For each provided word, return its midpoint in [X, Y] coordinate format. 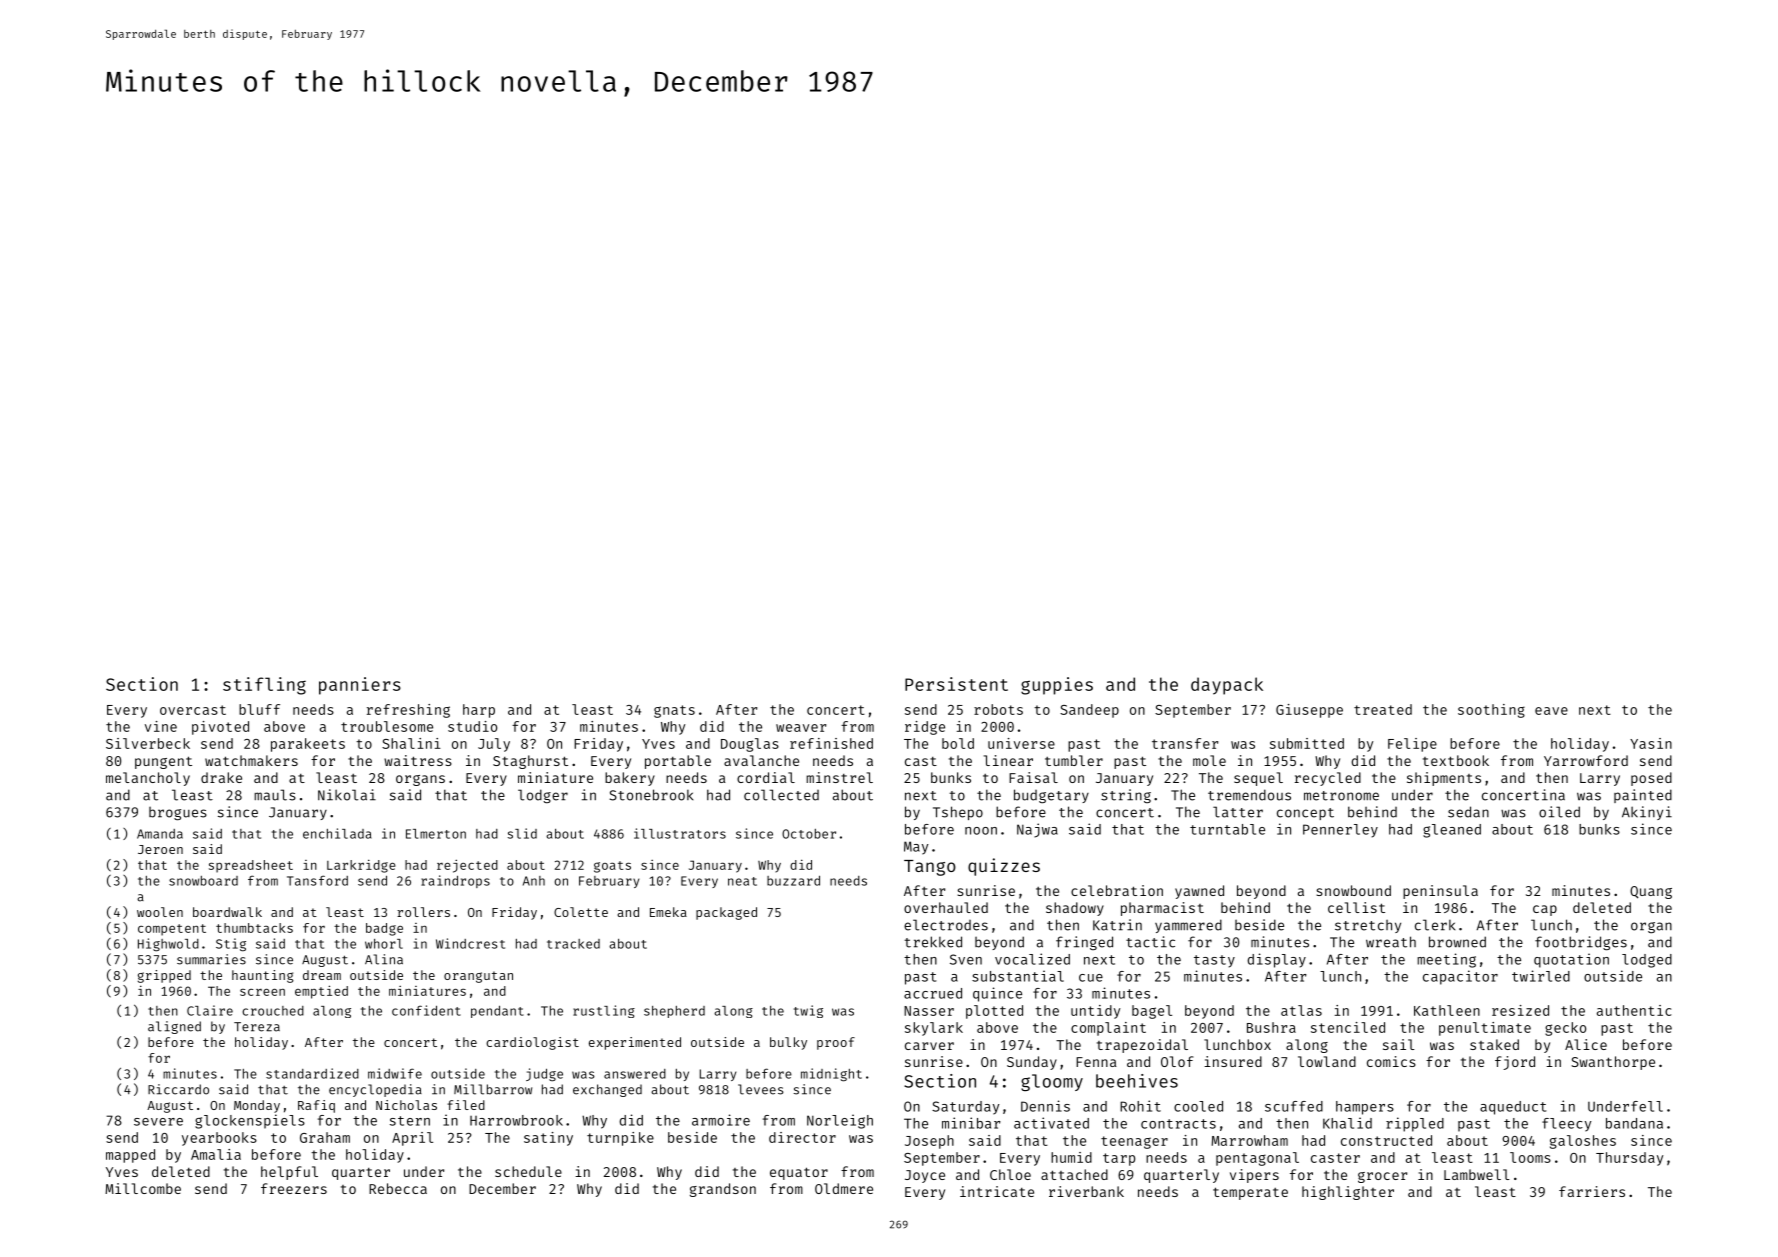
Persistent [956, 684]
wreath [1391, 942]
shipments [1444, 779]
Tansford [317, 880]
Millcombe [143, 1188]
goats [612, 867]
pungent [163, 762]
